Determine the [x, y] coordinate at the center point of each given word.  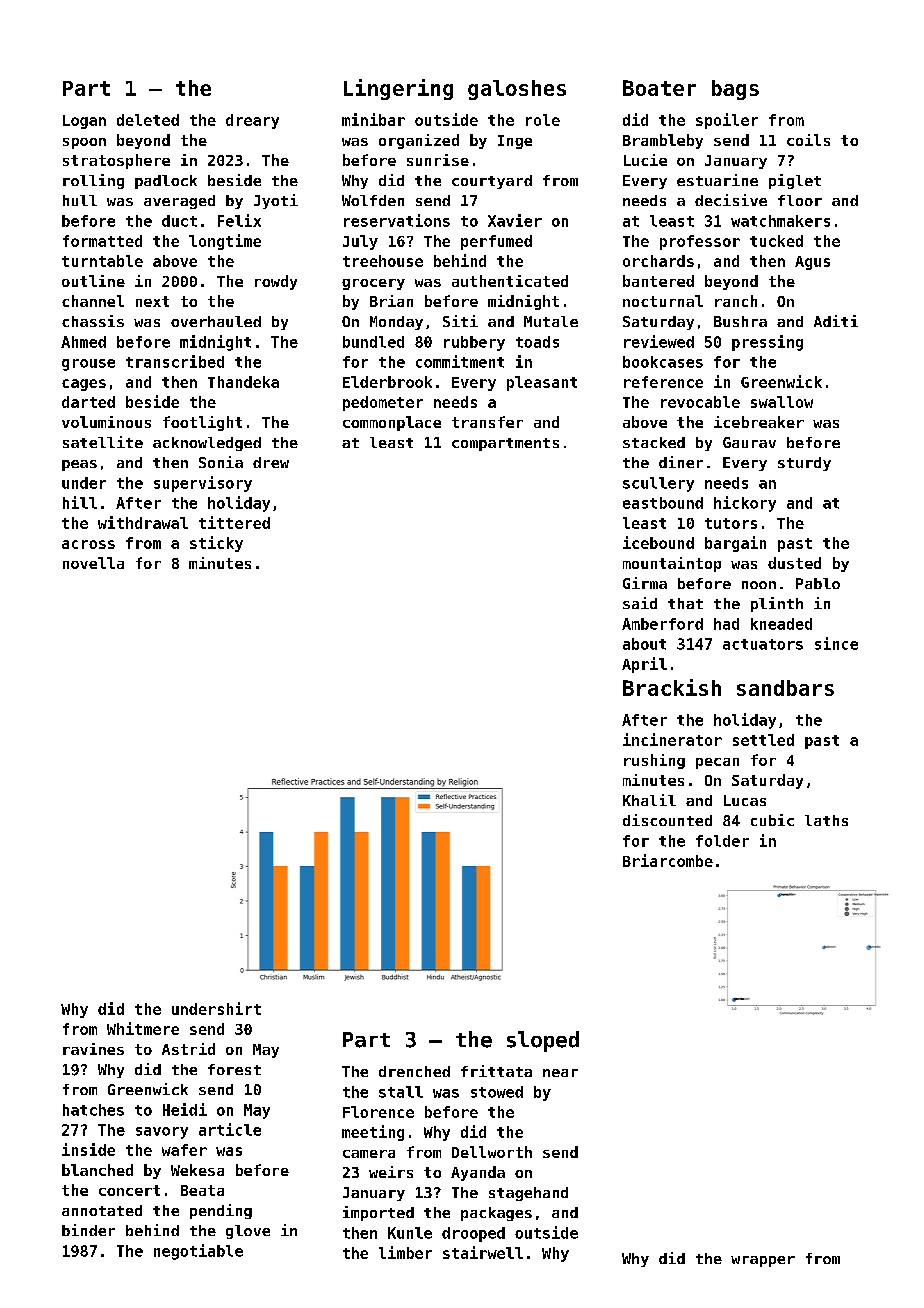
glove [248, 1232]
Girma [645, 583]
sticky [216, 544]
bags [735, 90]
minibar [373, 119]
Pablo [818, 583]
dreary [252, 121]
